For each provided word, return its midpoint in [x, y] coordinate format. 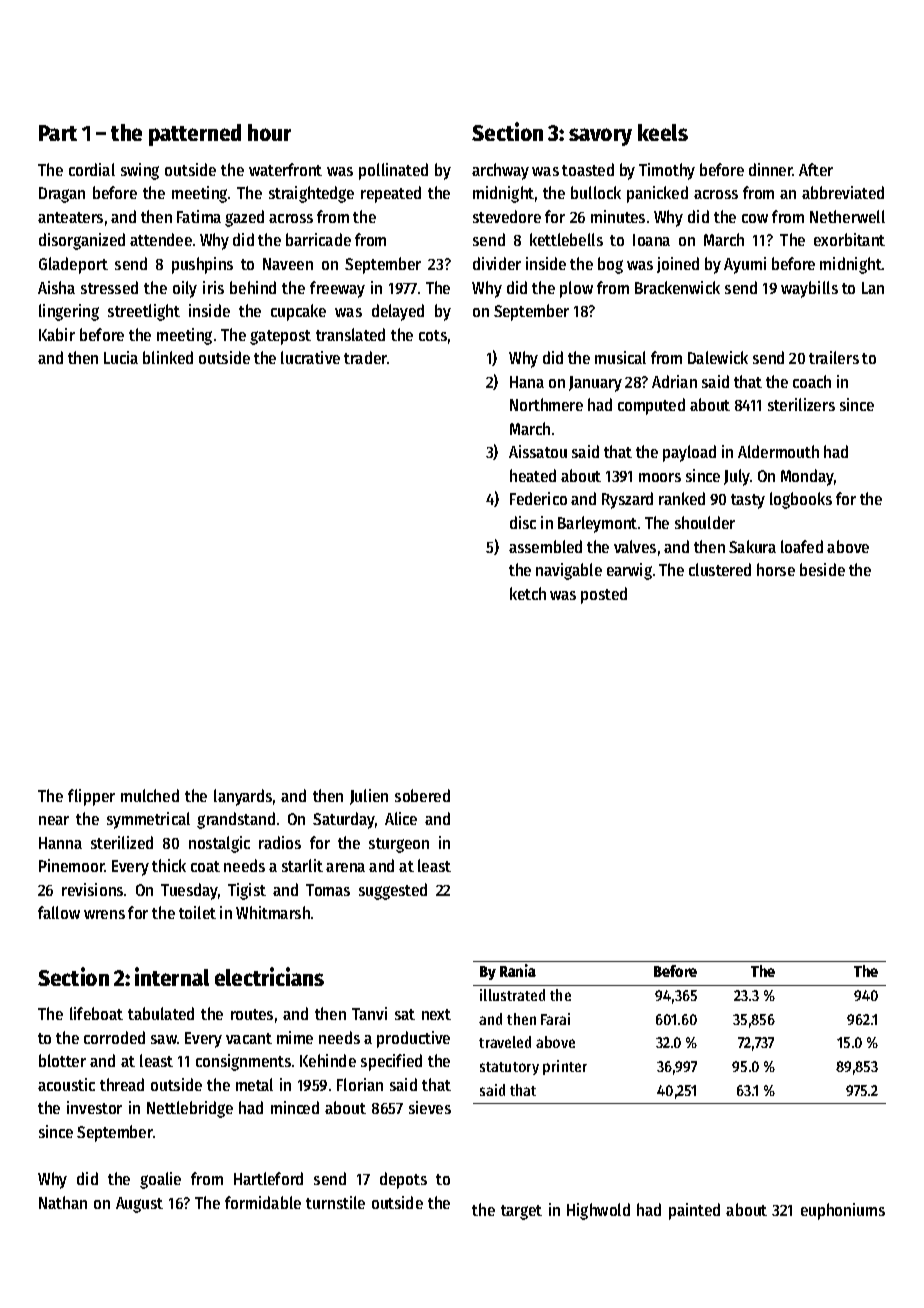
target [521, 1212]
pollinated [393, 171]
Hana [527, 382]
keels [663, 132]
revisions [92, 889]
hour [269, 132]
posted [604, 595]
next [436, 1014]
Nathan [63, 1202]
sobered [422, 795]
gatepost [280, 337]
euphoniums [843, 1211]
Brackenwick [677, 287]
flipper [91, 797]
